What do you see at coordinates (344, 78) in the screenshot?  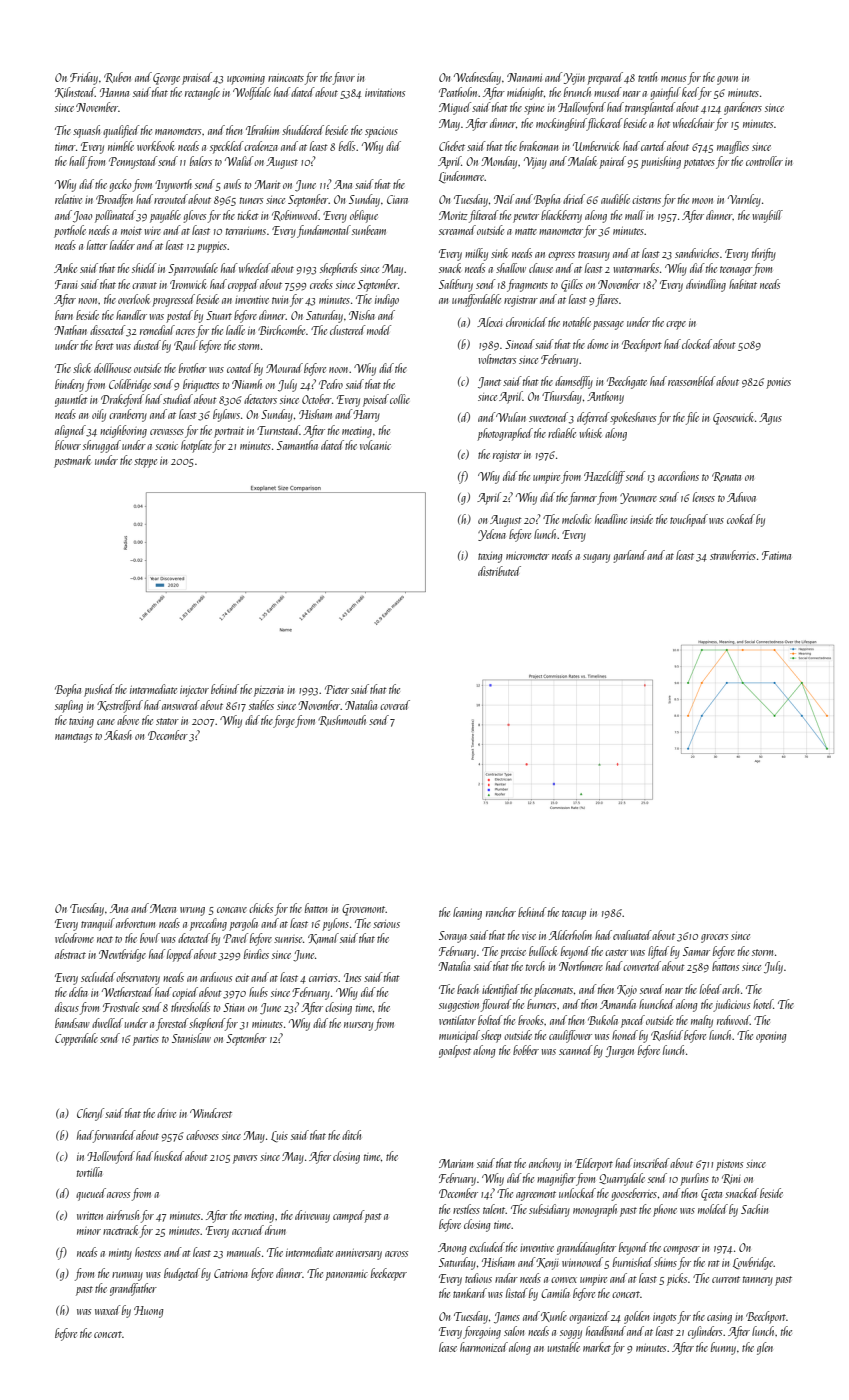 I see `favor` at bounding box center [344, 78].
